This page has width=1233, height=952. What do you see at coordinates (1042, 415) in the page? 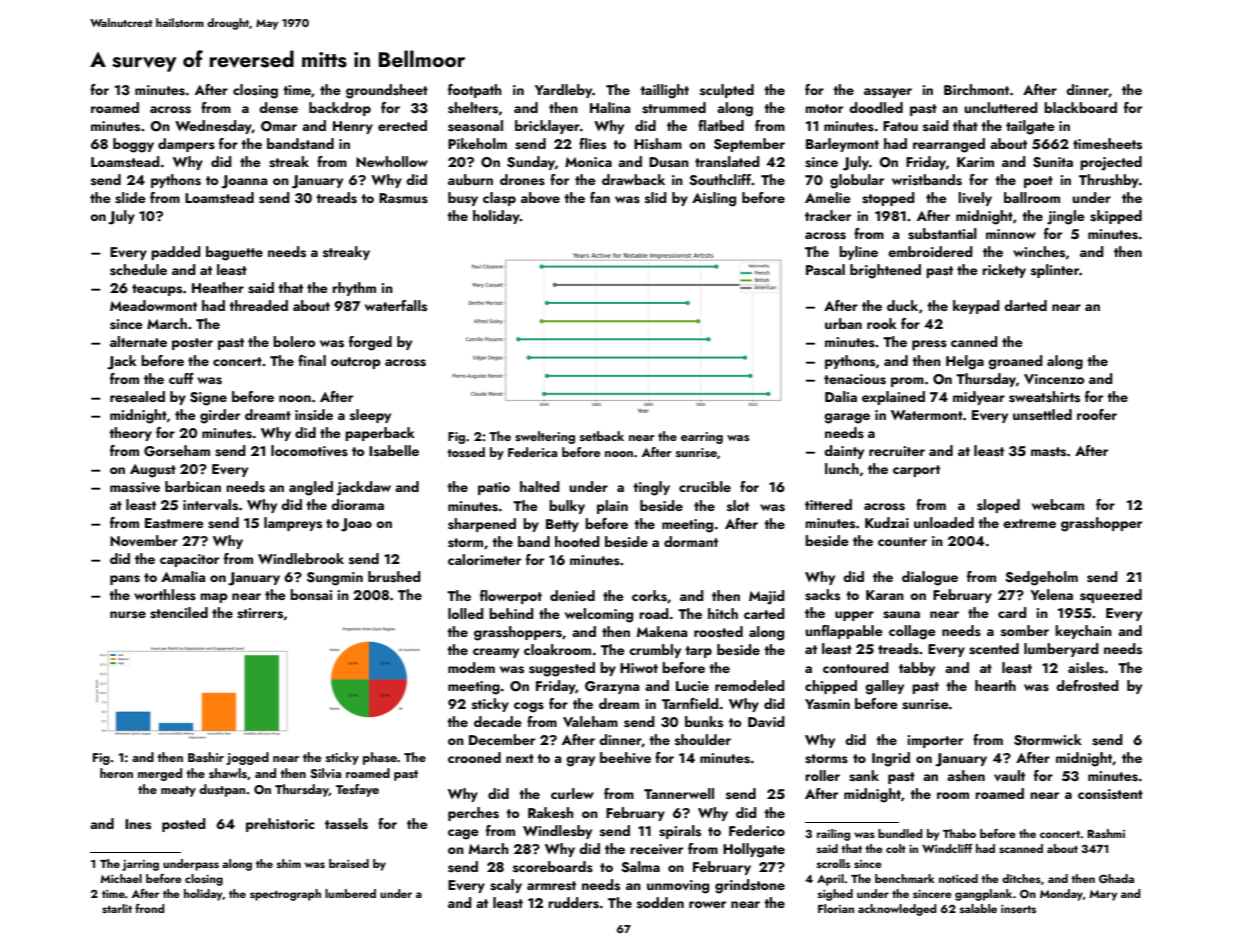
I see `unsettled` at bounding box center [1042, 415].
